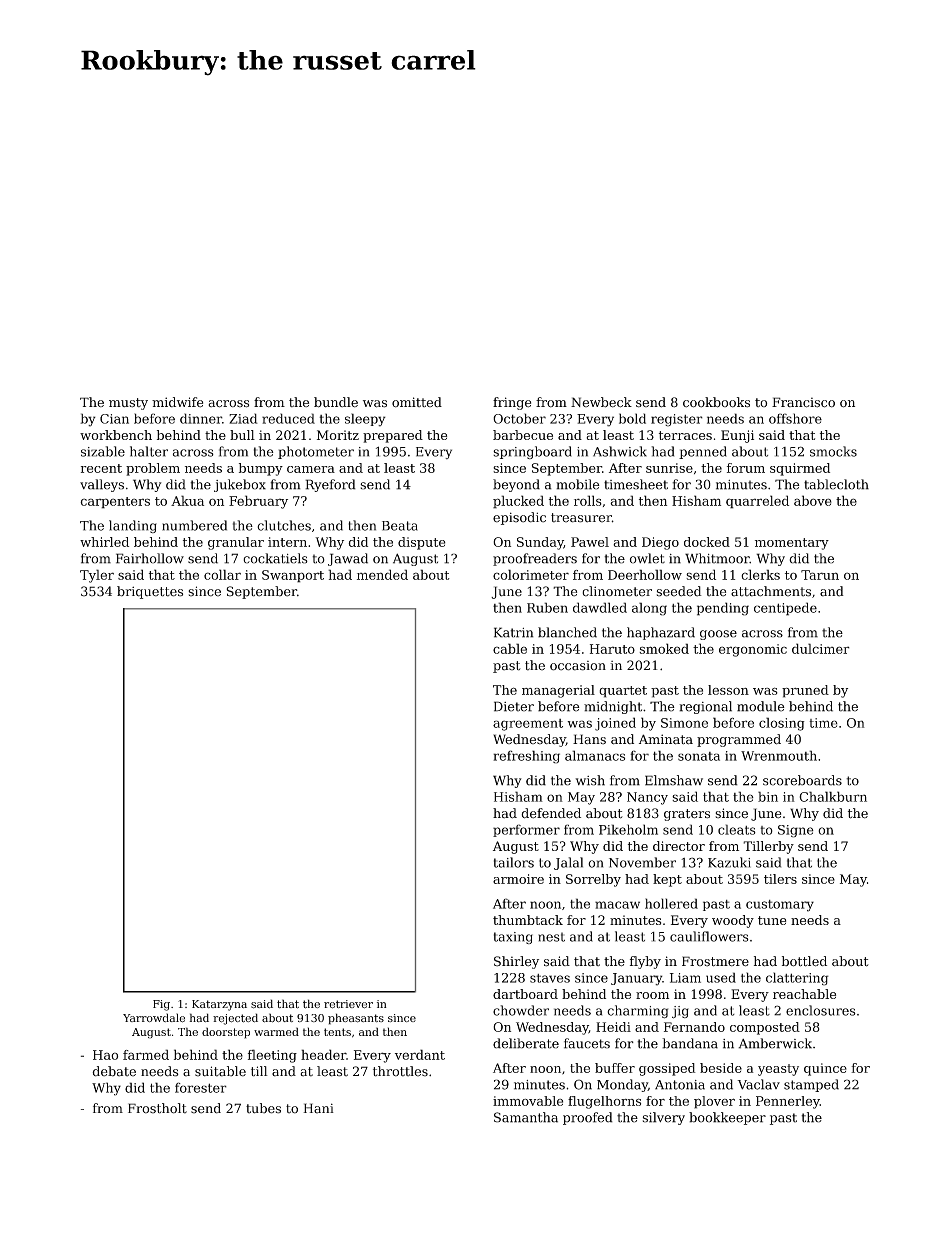  I want to click on refreshing, so click(526, 757).
